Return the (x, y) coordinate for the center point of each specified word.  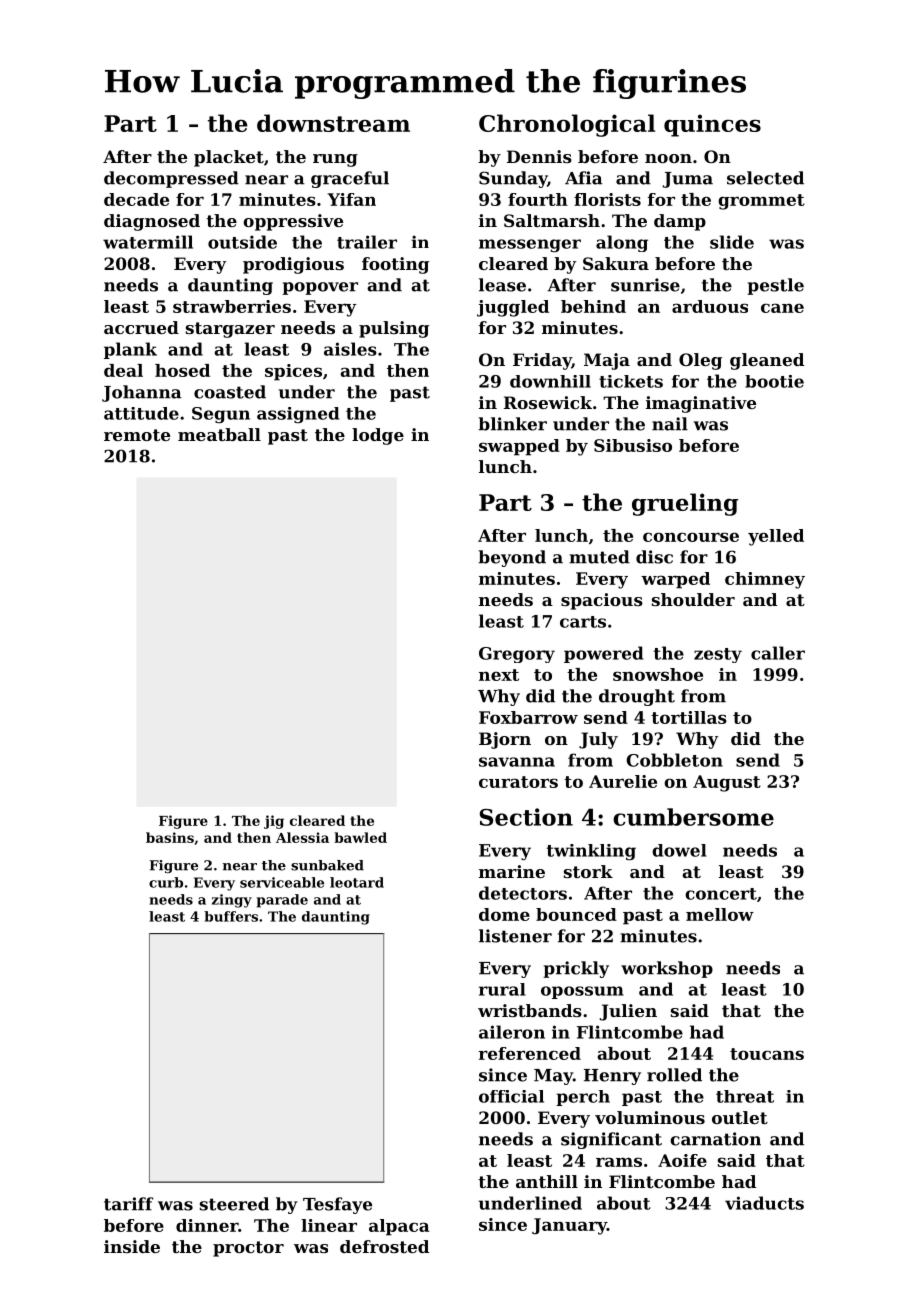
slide (732, 242)
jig (274, 822)
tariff (128, 1204)
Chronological (567, 125)
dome (504, 914)
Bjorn (505, 740)
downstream (333, 123)
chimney (765, 580)
